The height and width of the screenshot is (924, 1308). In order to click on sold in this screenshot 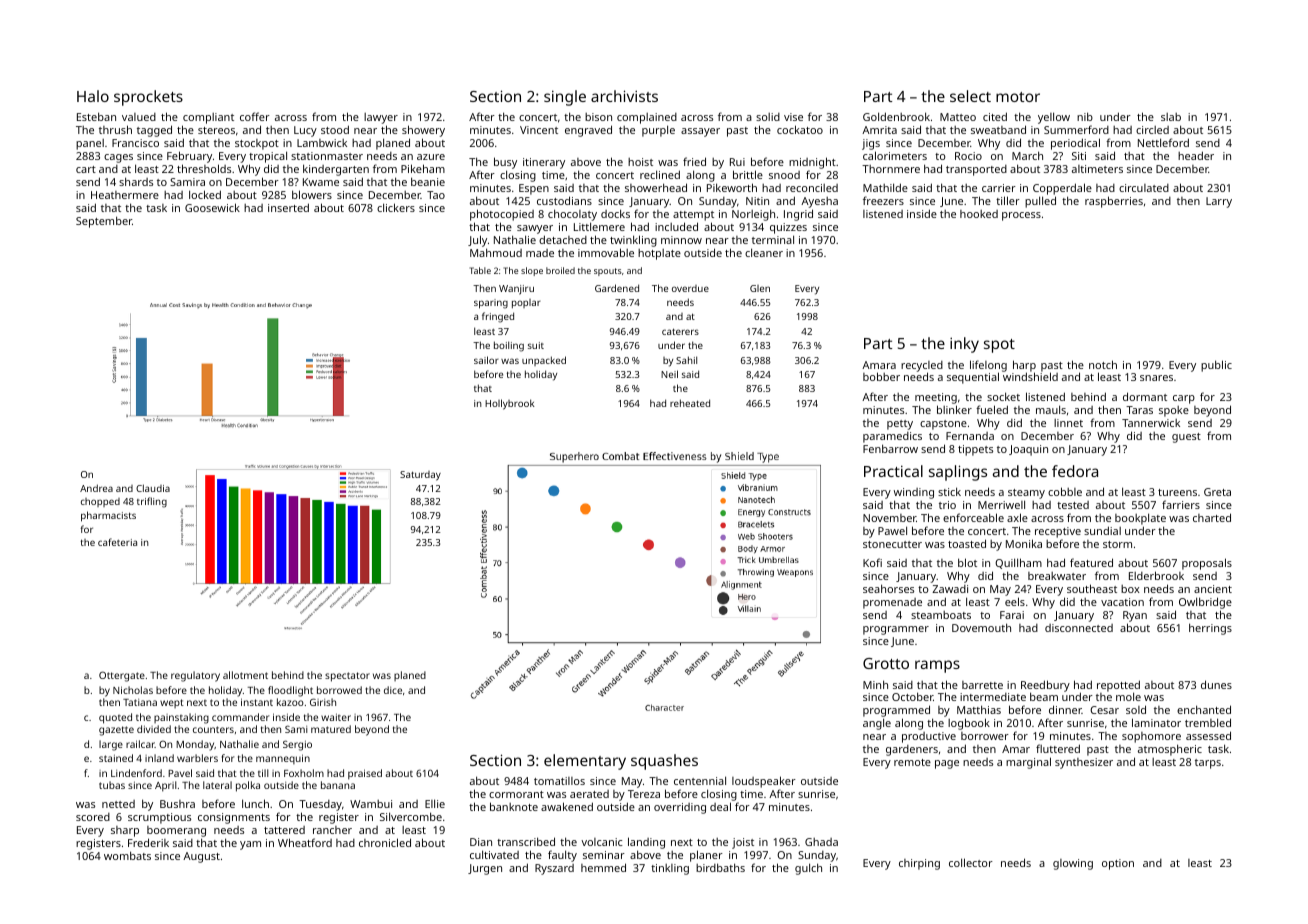, I will do `click(1136, 709)`.
